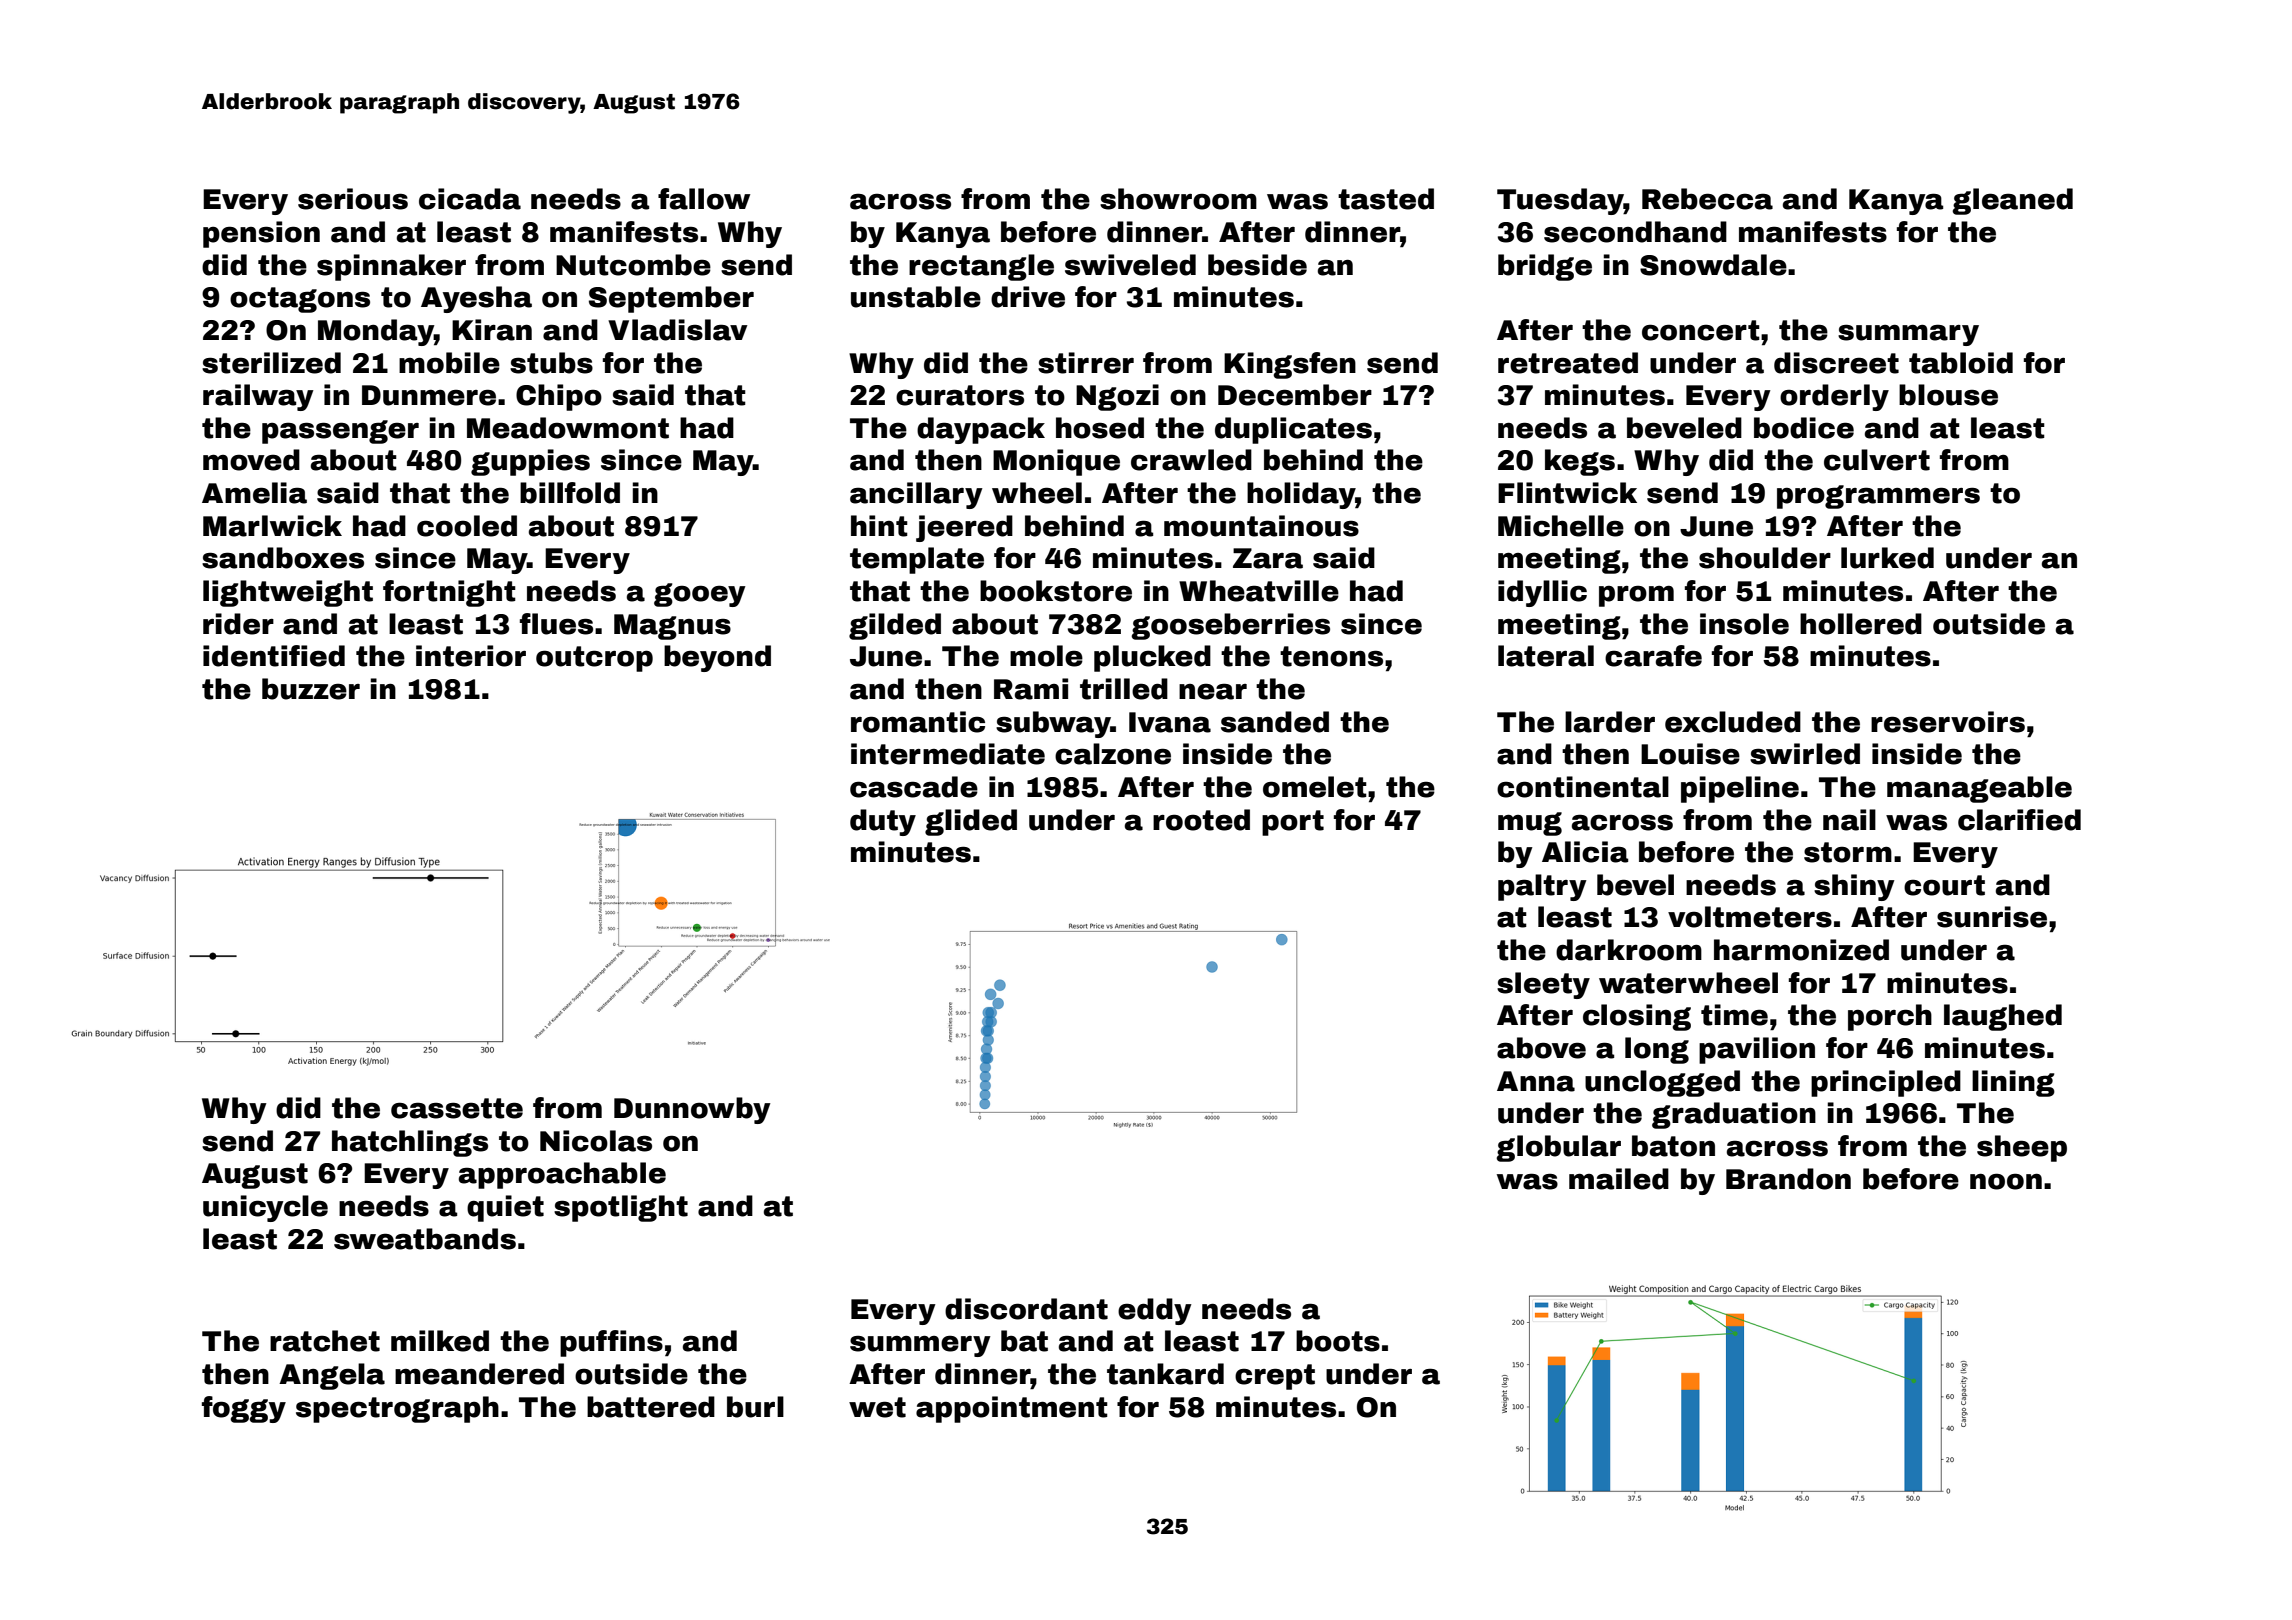 The image size is (2292, 1620). I want to click on crept, so click(1275, 1377).
